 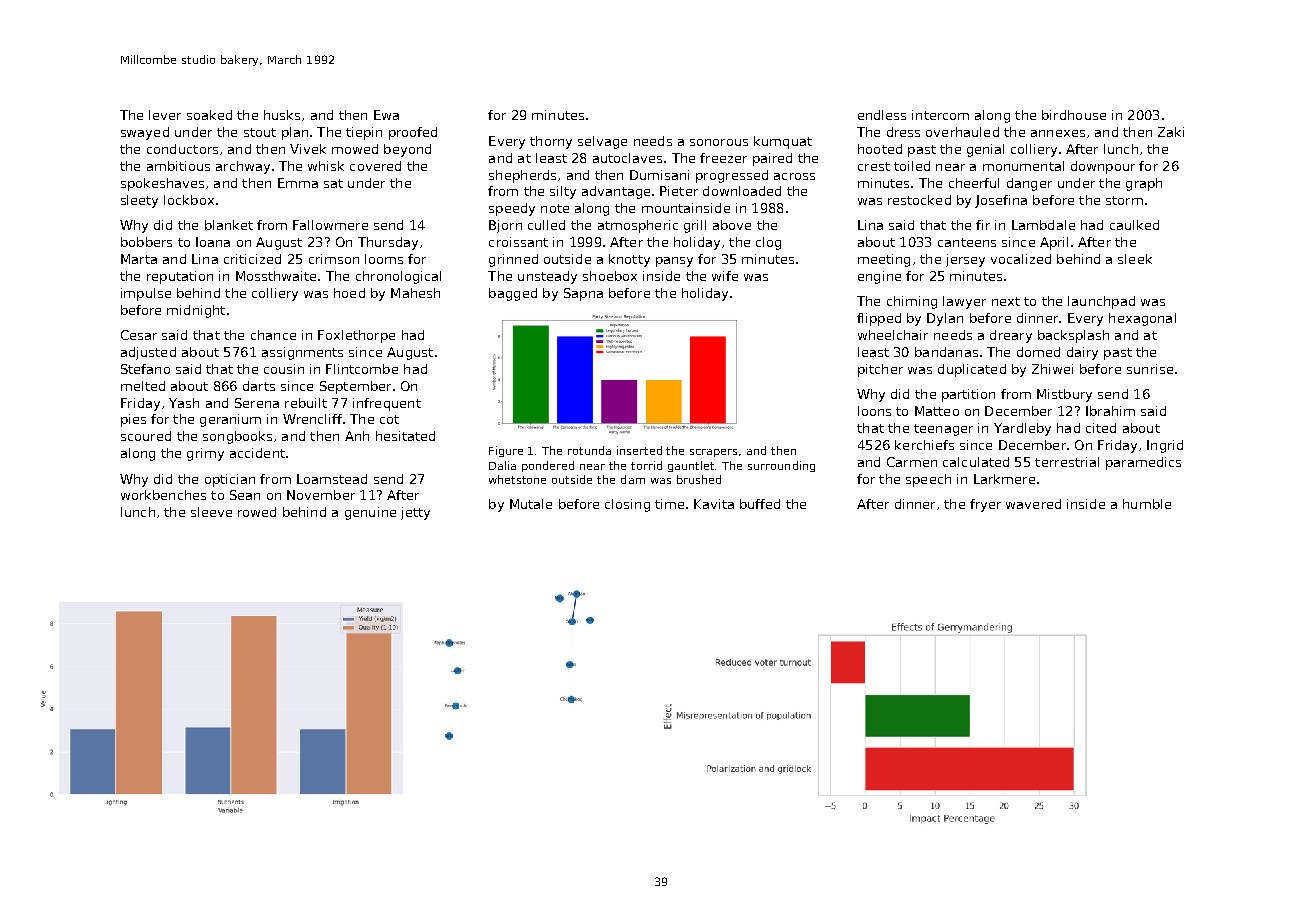 What do you see at coordinates (965, 260) in the page?
I see `jersey` at bounding box center [965, 260].
